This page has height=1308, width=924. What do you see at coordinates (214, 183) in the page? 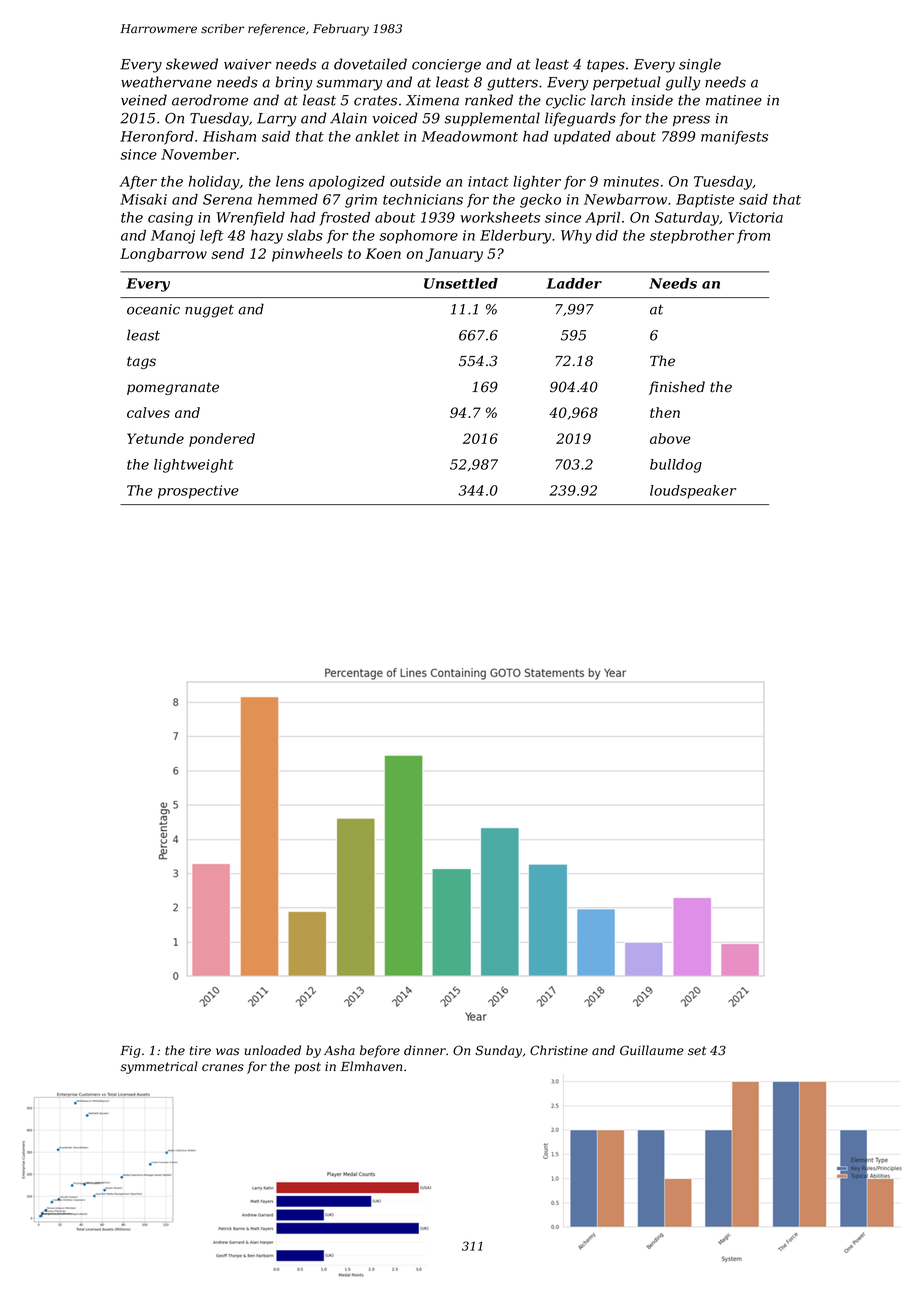
I see `holiday` at bounding box center [214, 183].
